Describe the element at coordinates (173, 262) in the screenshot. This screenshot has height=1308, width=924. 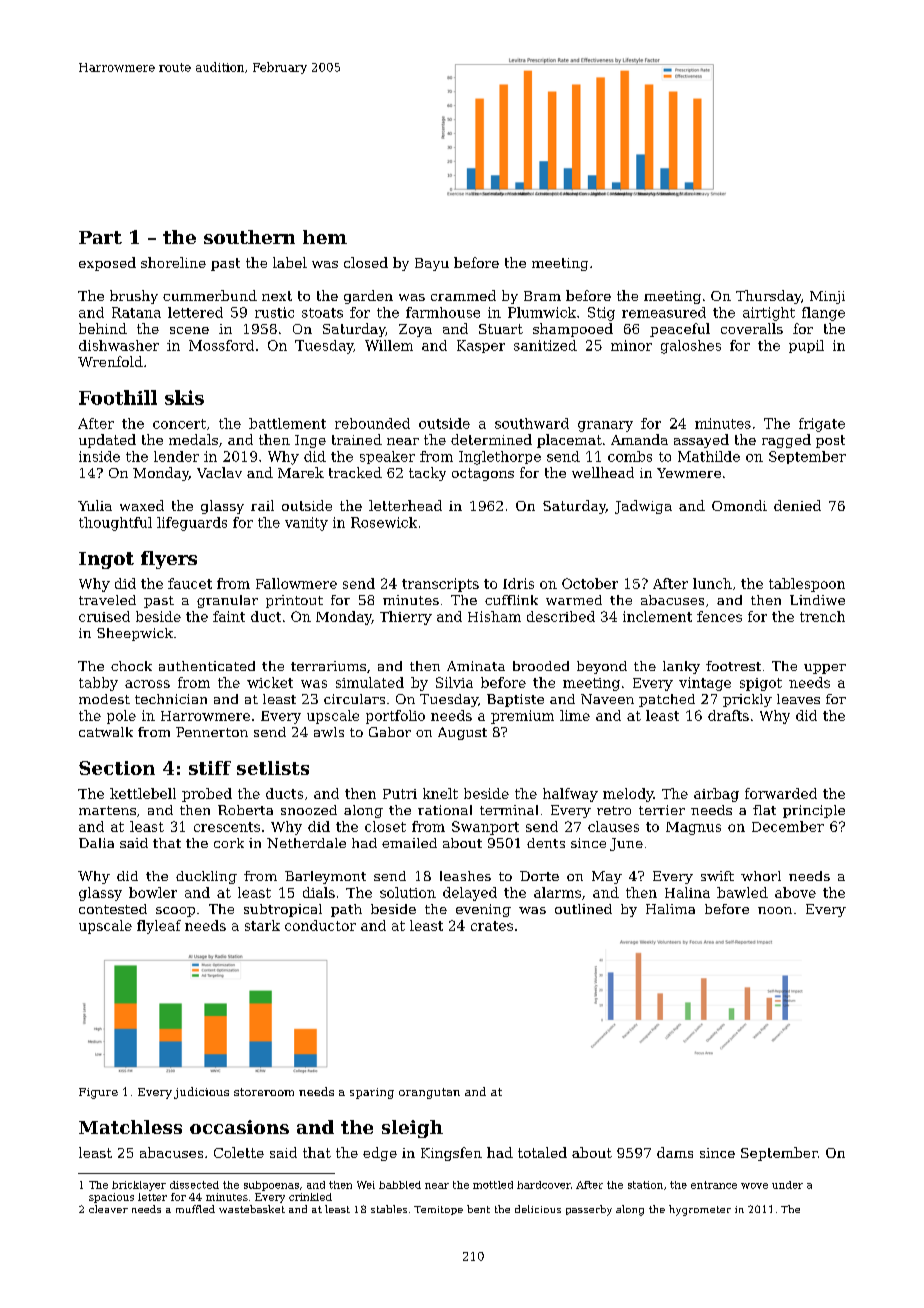
I see `shoreline` at that location.
